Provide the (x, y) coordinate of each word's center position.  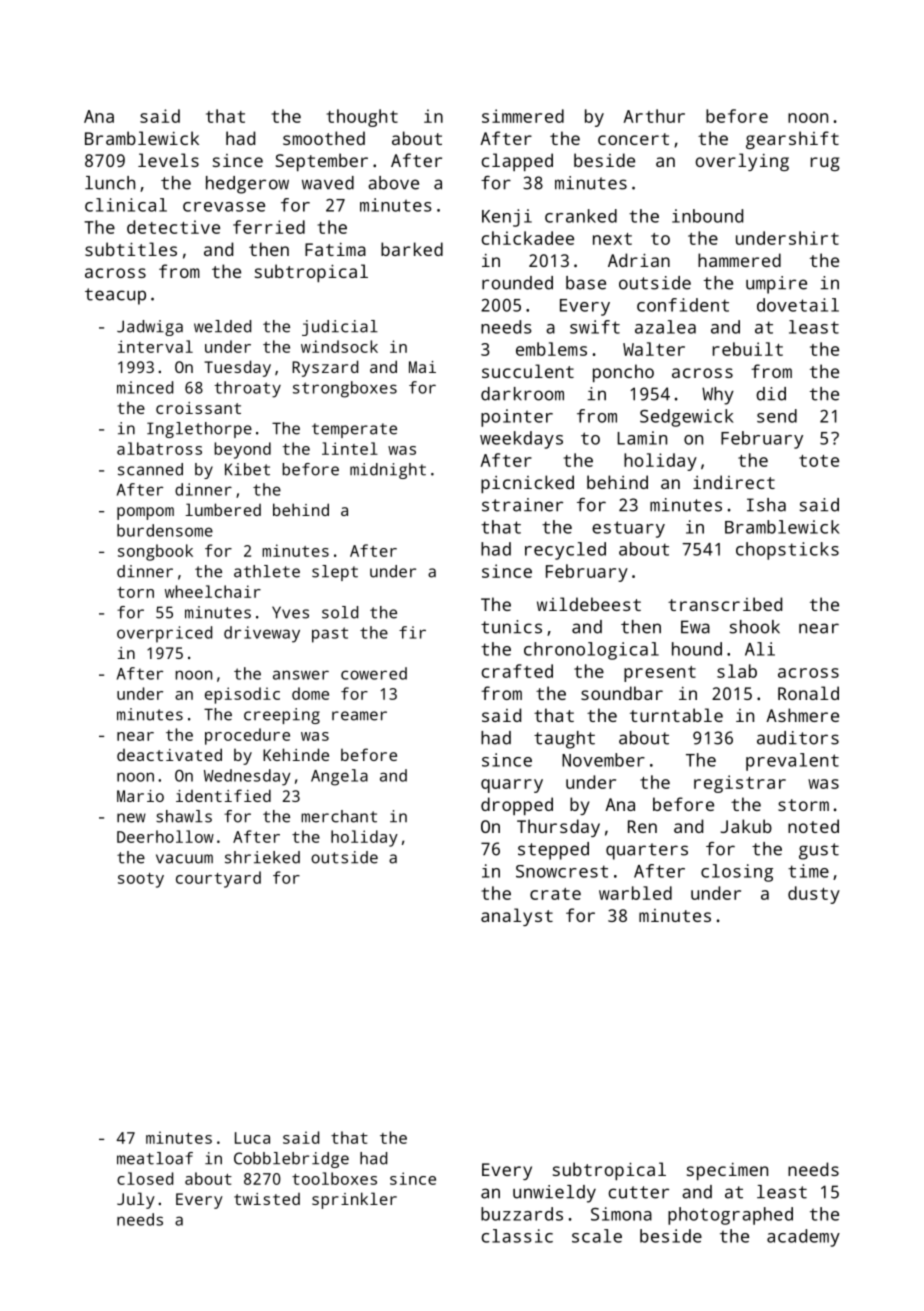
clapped (517, 162)
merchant (339, 816)
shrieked (262, 857)
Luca (252, 1138)
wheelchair (213, 591)
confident (683, 305)
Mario (140, 796)
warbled (635, 893)
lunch (110, 183)
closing (737, 873)
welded (222, 326)
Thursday (558, 828)
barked (412, 249)
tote (819, 461)
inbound (707, 216)
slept (335, 573)
